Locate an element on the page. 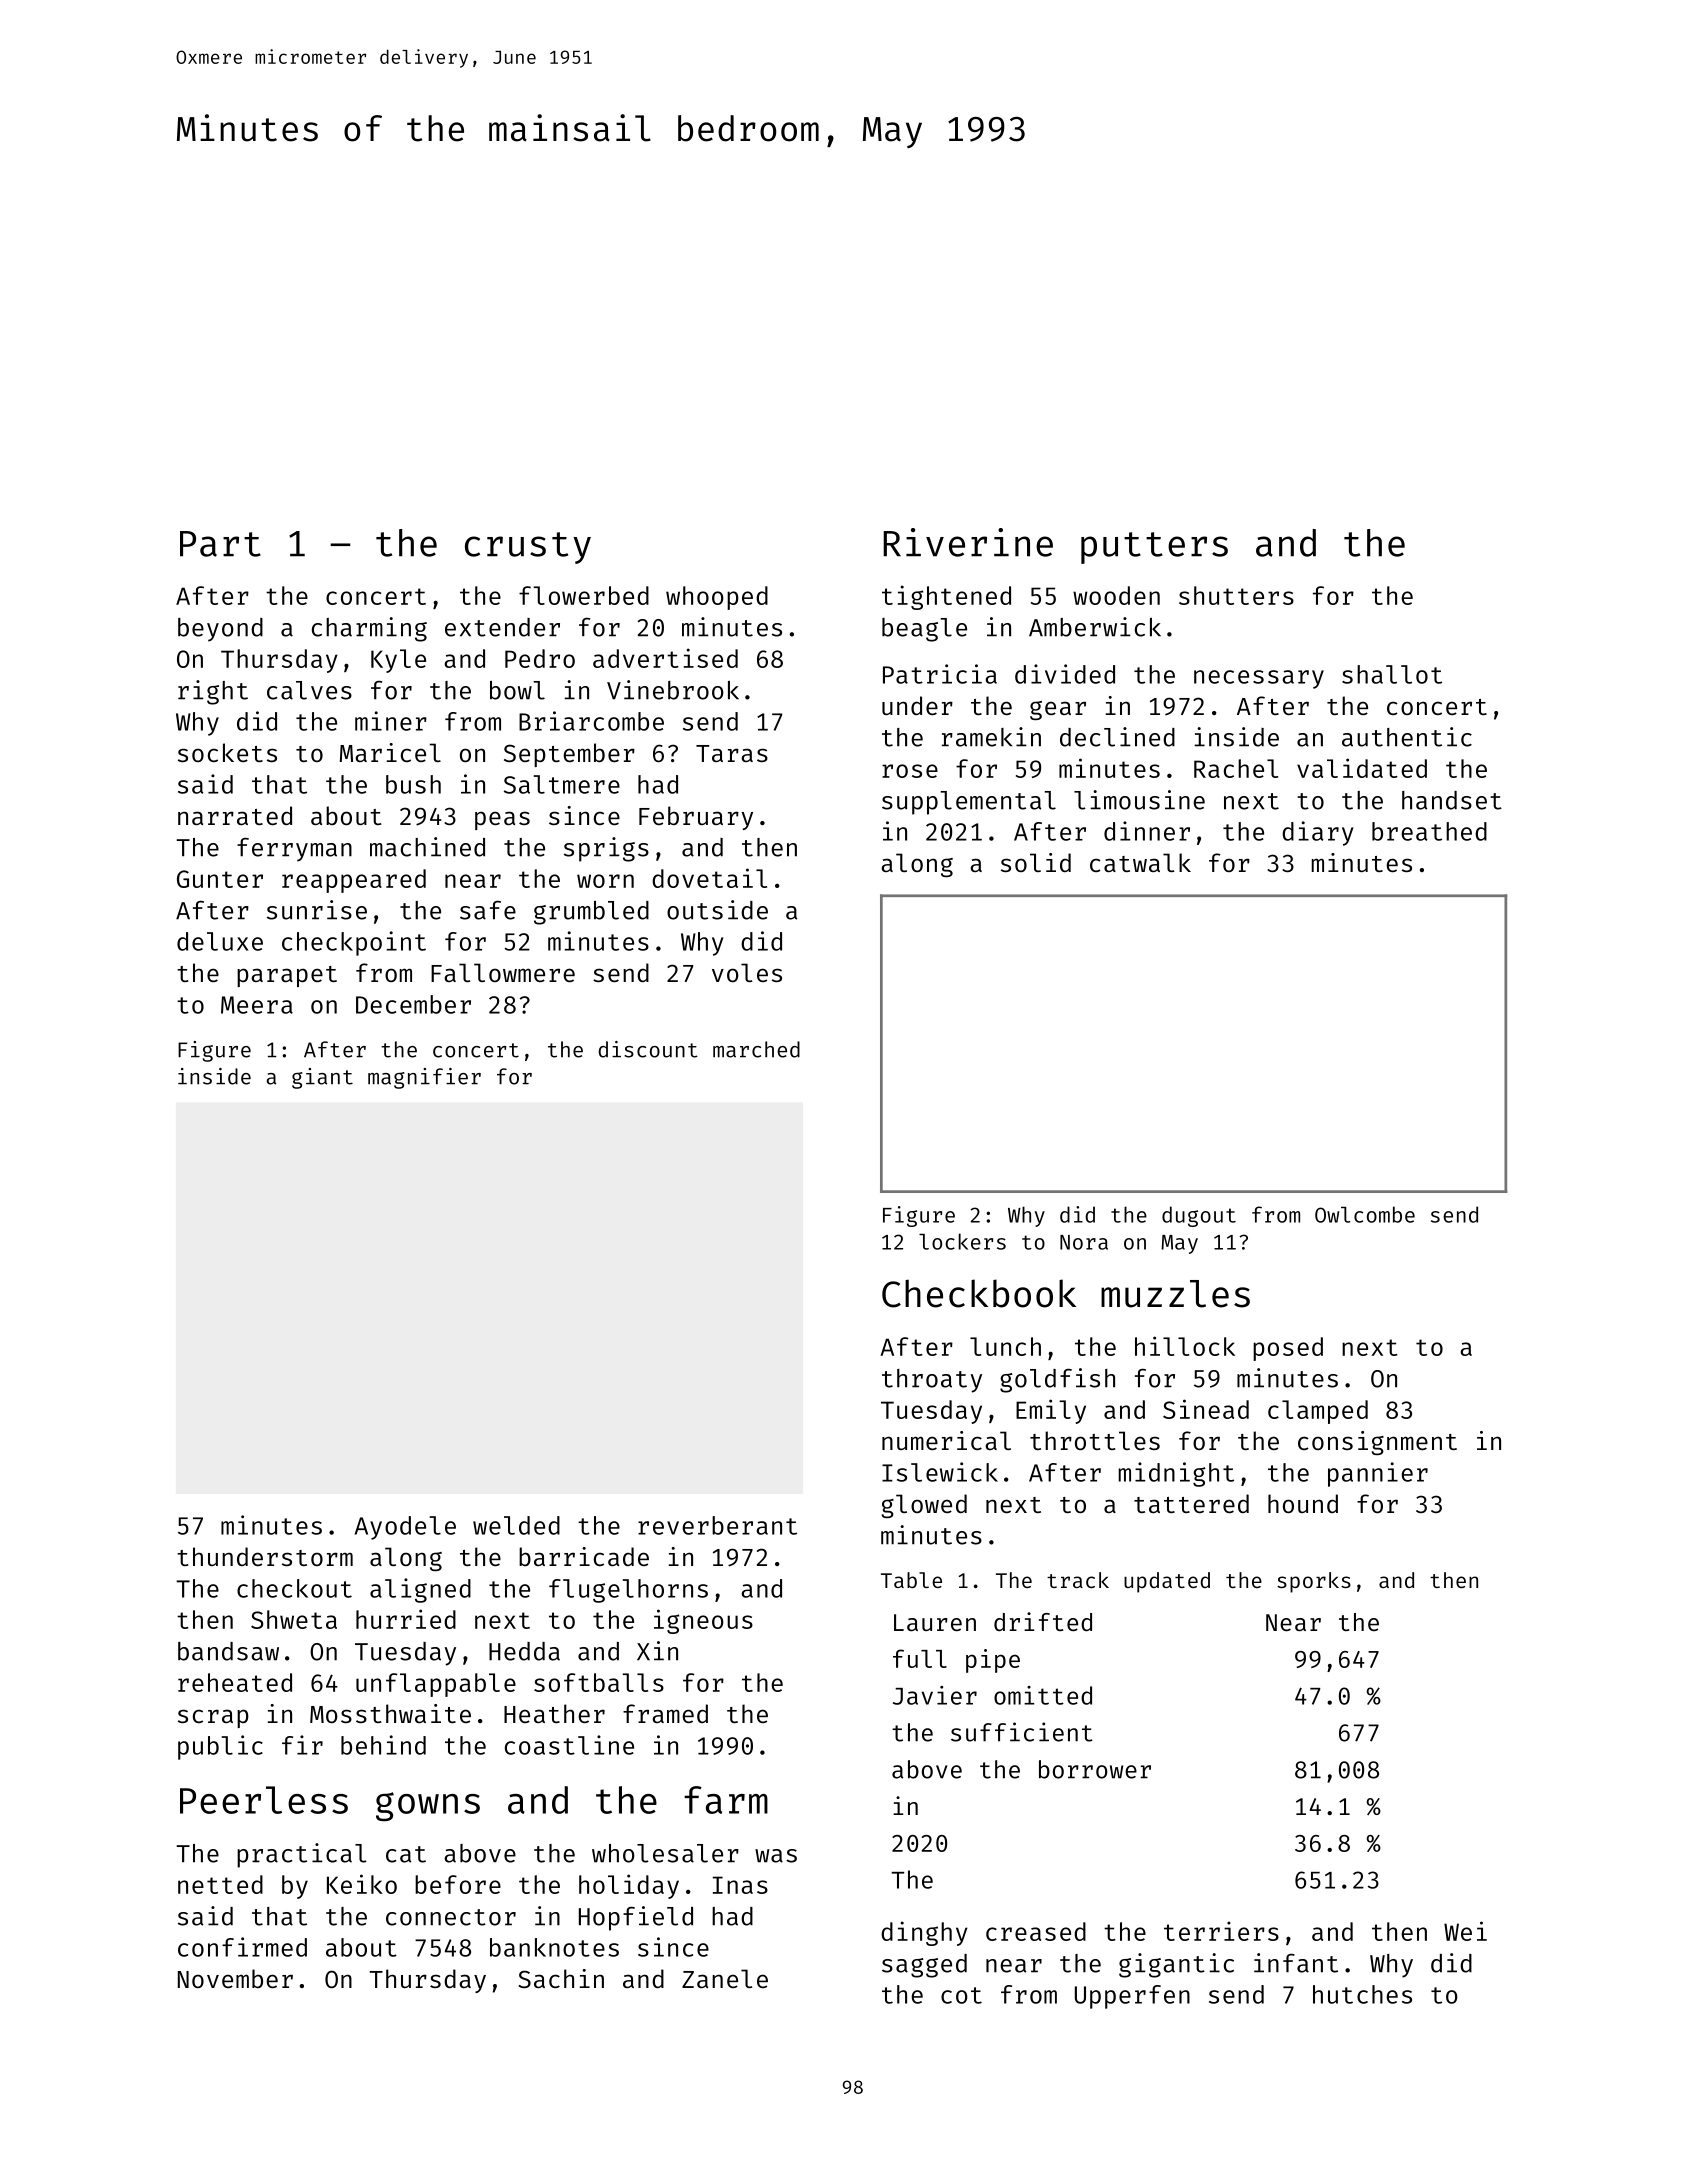 This document has height=2178, width=1683. hutches is located at coordinates (1362, 1994).
